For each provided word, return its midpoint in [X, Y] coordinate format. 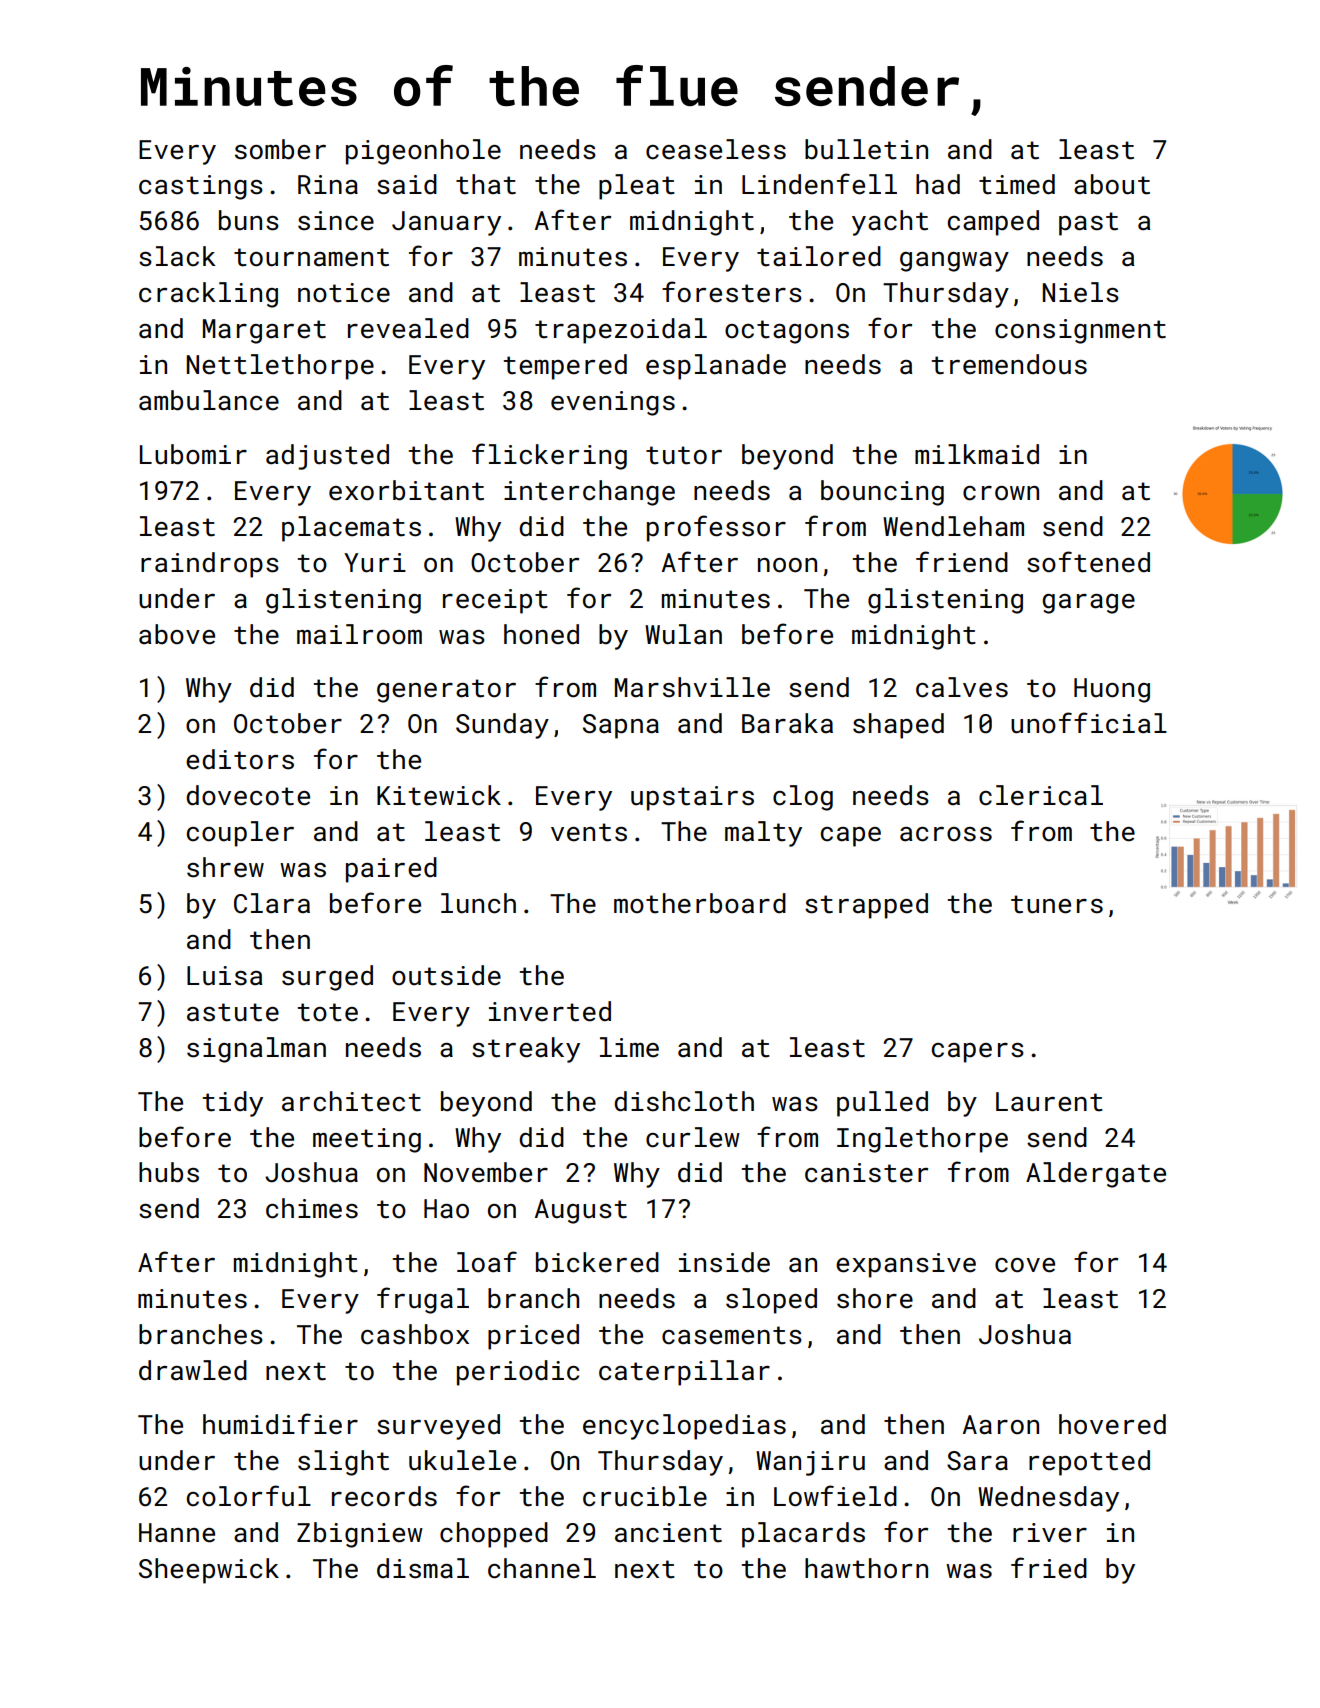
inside [724, 1262]
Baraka [787, 723]
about [1112, 184]
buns [249, 220]
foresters [732, 292]
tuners [1057, 904]
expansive [906, 1265]
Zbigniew [360, 1535]
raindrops [210, 565]
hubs [169, 1172]
